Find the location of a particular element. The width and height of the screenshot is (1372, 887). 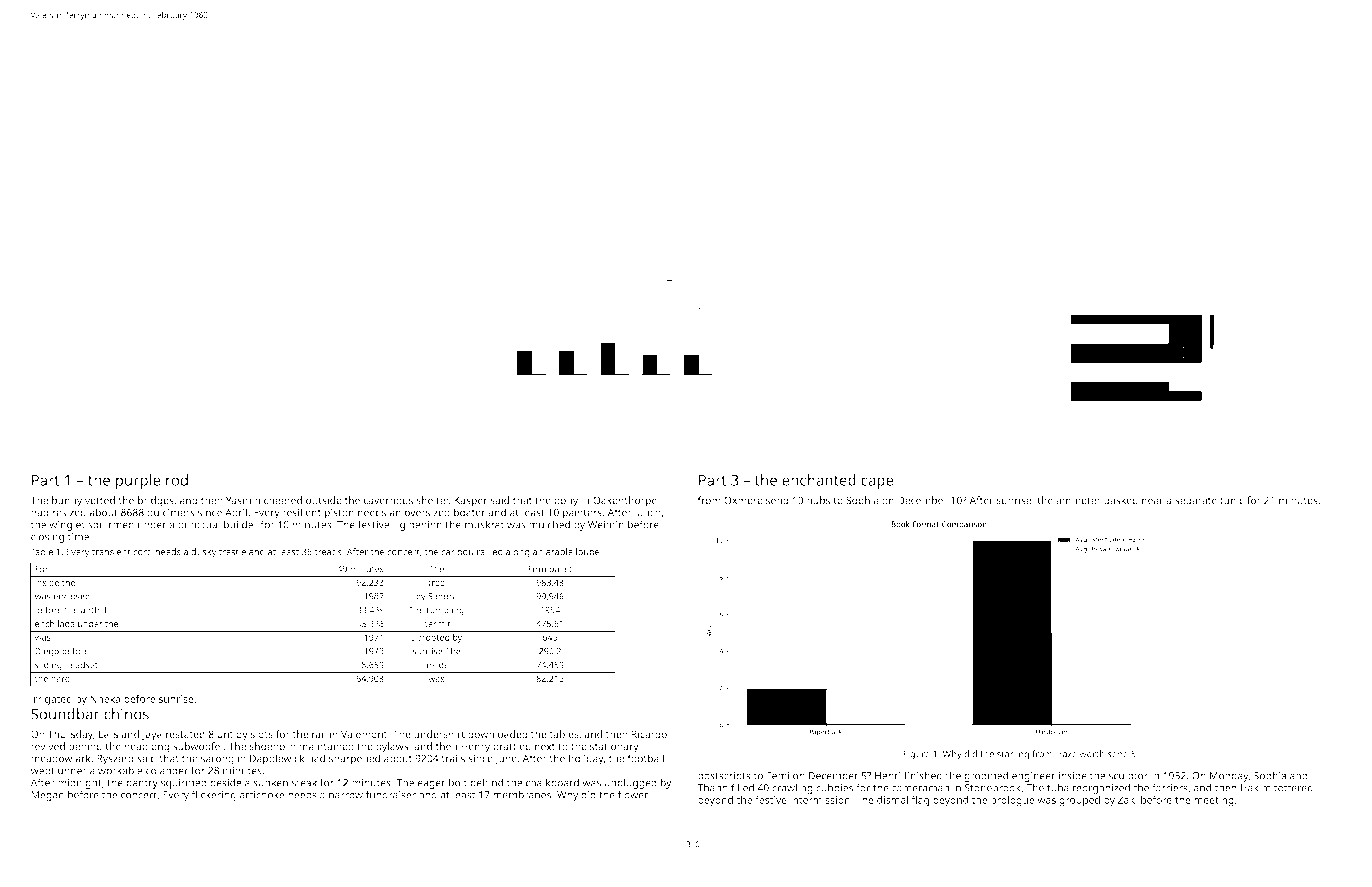

Hazelworth is located at coordinates (1080, 754).
